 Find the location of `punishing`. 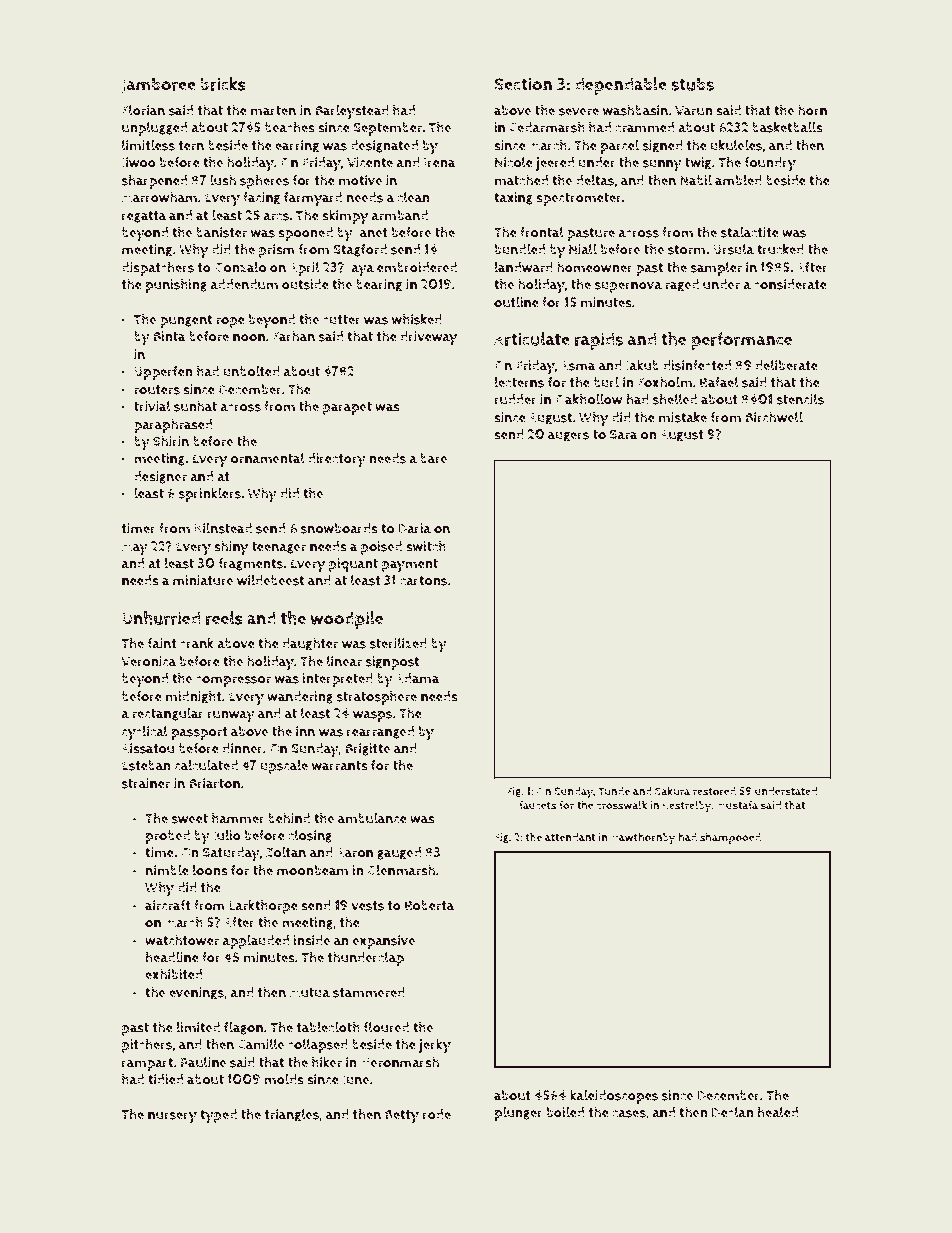

punishing is located at coordinates (176, 285).
